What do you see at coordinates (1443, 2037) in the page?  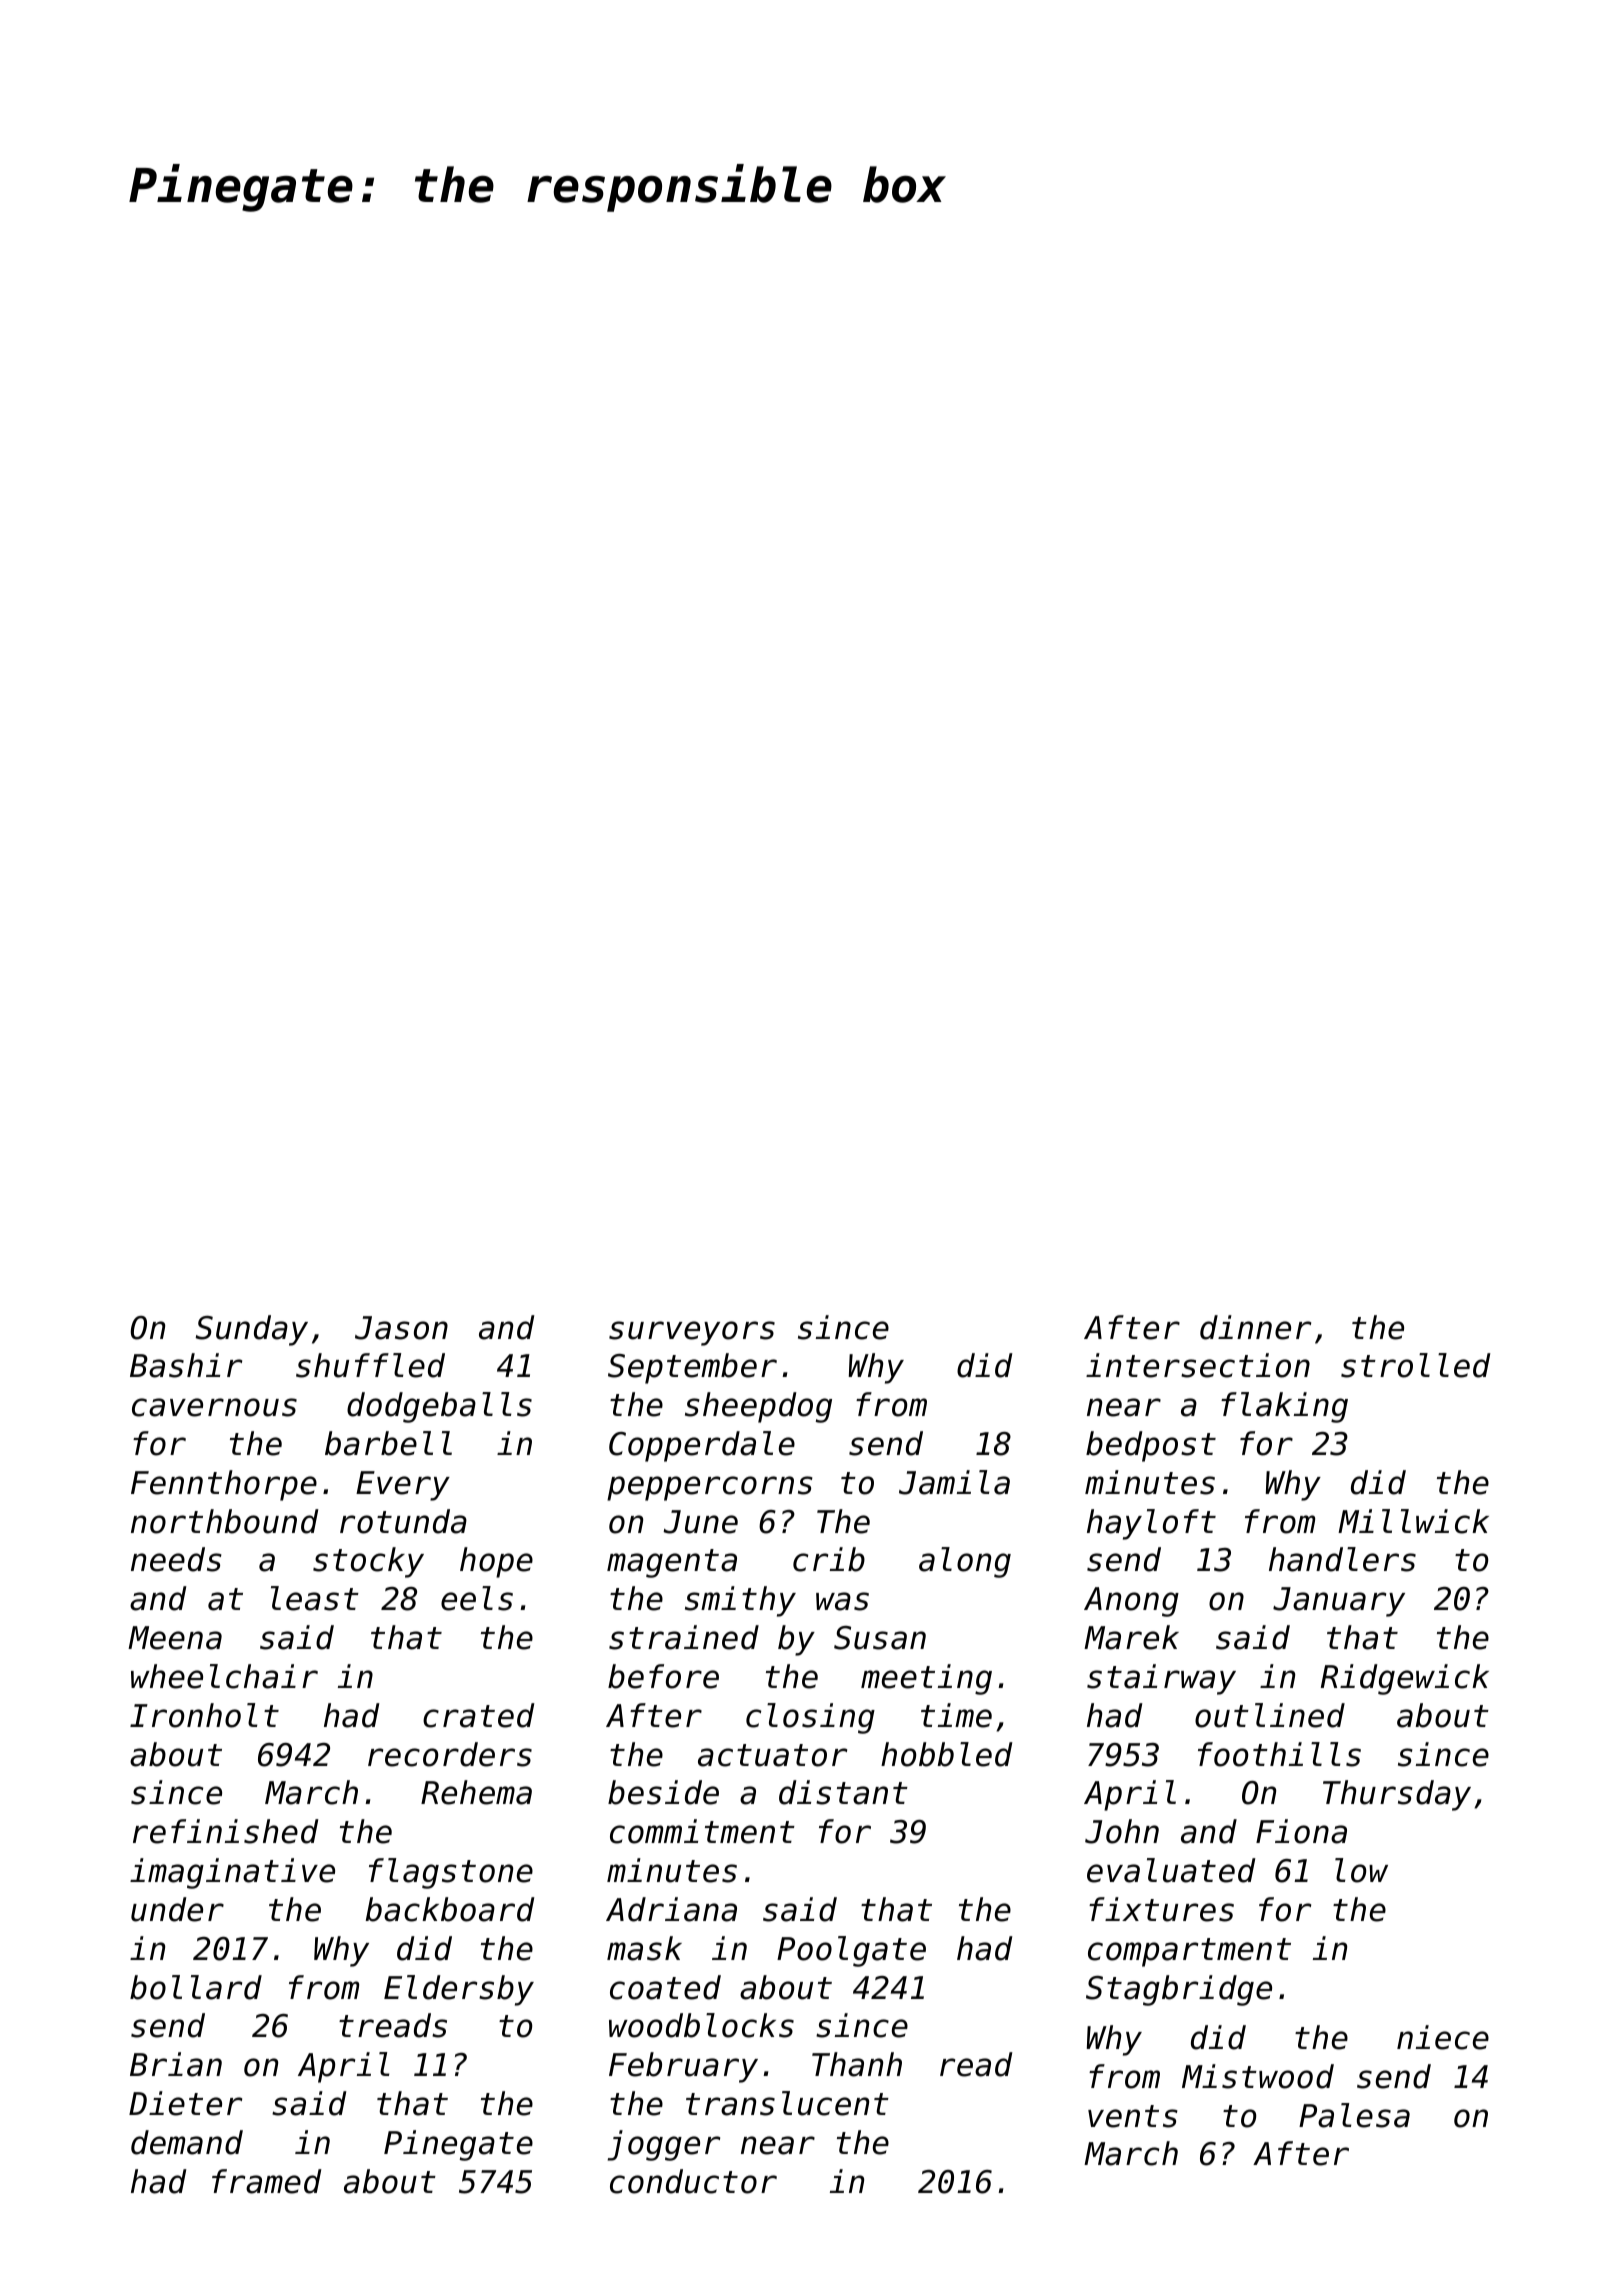 I see `niece` at bounding box center [1443, 2037].
